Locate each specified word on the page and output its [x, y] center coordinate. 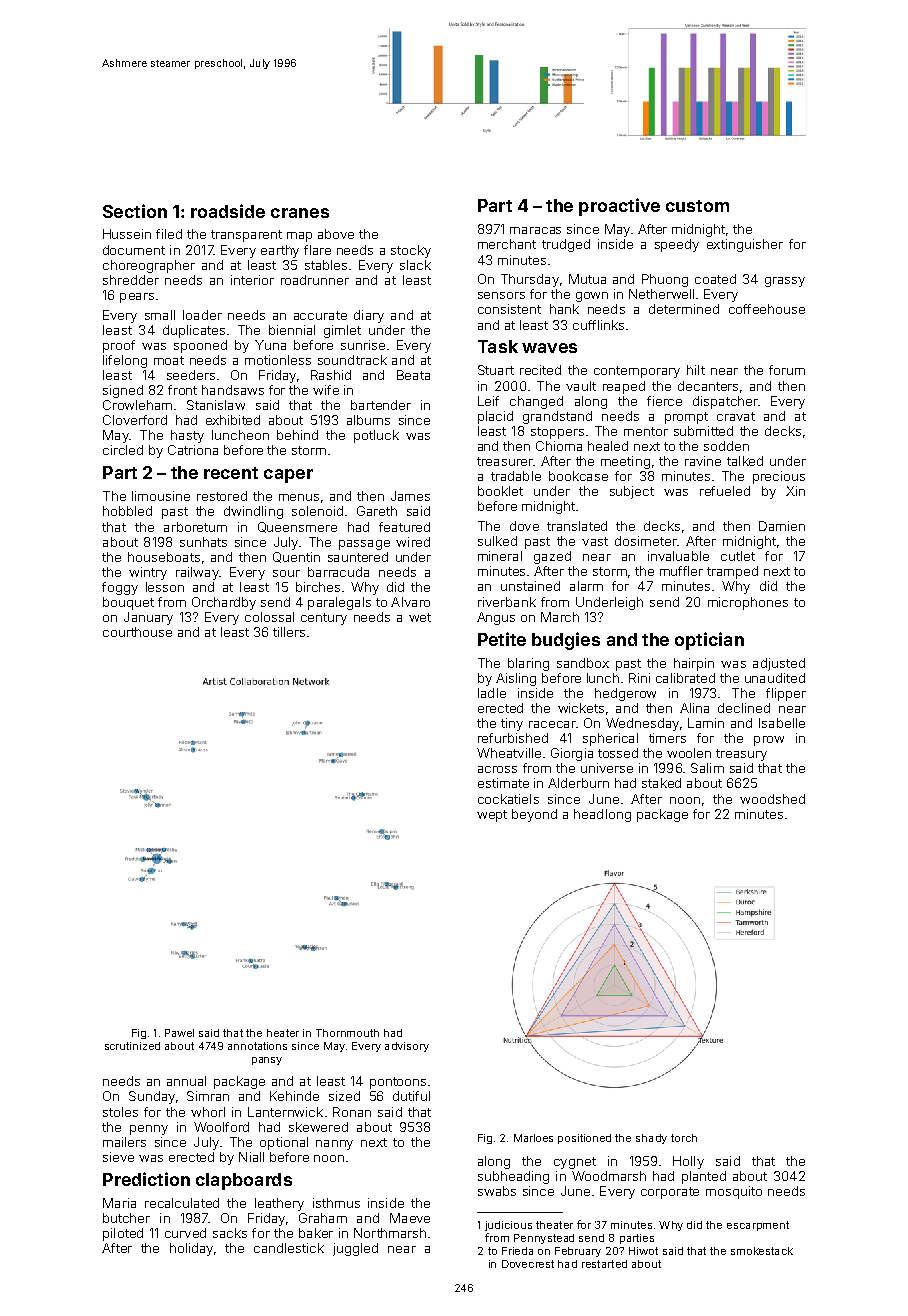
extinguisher [745, 245]
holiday [191, 1249]
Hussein [127, 234]
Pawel [179, 1033]
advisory [407, 1047]
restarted [604, 1264]
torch [684, 1138]
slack [415, 265]
